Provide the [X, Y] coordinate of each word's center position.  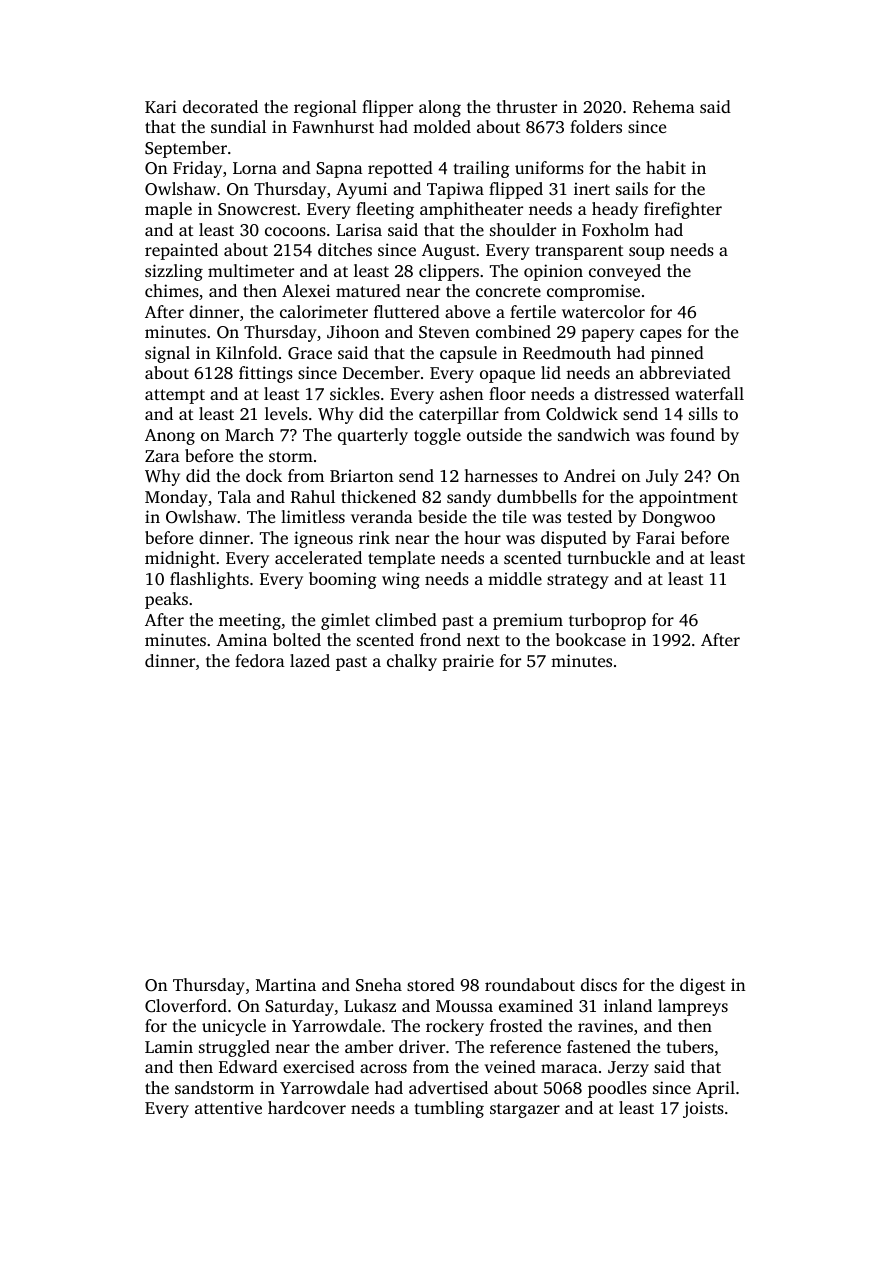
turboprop [607, 621]
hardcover [307, 1107]
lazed [310, 660]
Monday [176, 498]
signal [167, 354]
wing [401, 580]
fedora [260, 660]
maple [168, 210]
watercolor [603, 311]
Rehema [664, 107]
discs [599, 984]
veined [510, 1066]
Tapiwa [455, 190]
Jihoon [353, 332]
